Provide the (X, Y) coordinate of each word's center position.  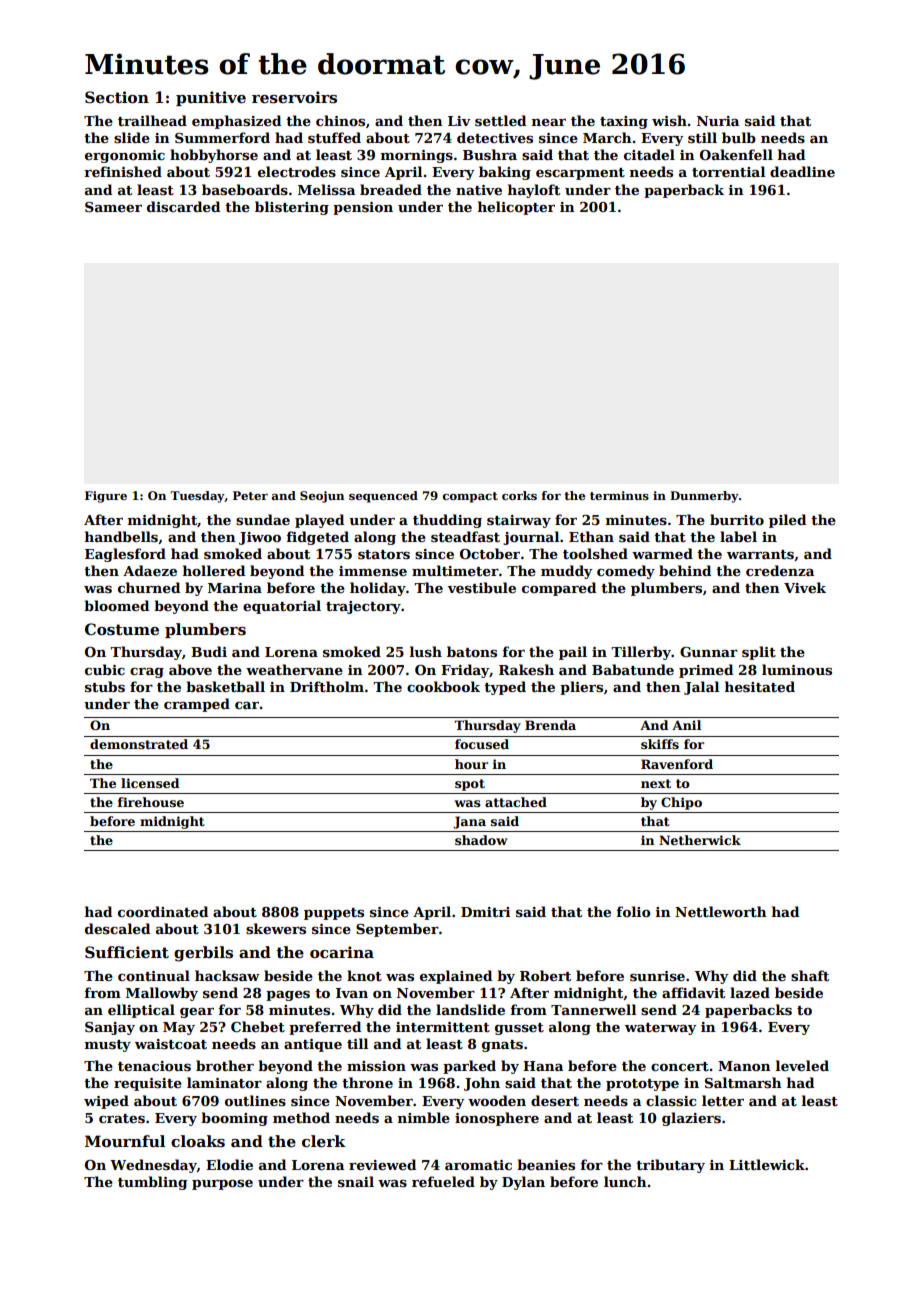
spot (470, 785)
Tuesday (197, 497)
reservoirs (294, 97)
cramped (197, 705)
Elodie (229, 1164)
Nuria (718, 121)
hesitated (760, 686)
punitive (211, 98)
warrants (760, 554)
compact (470, 497)
